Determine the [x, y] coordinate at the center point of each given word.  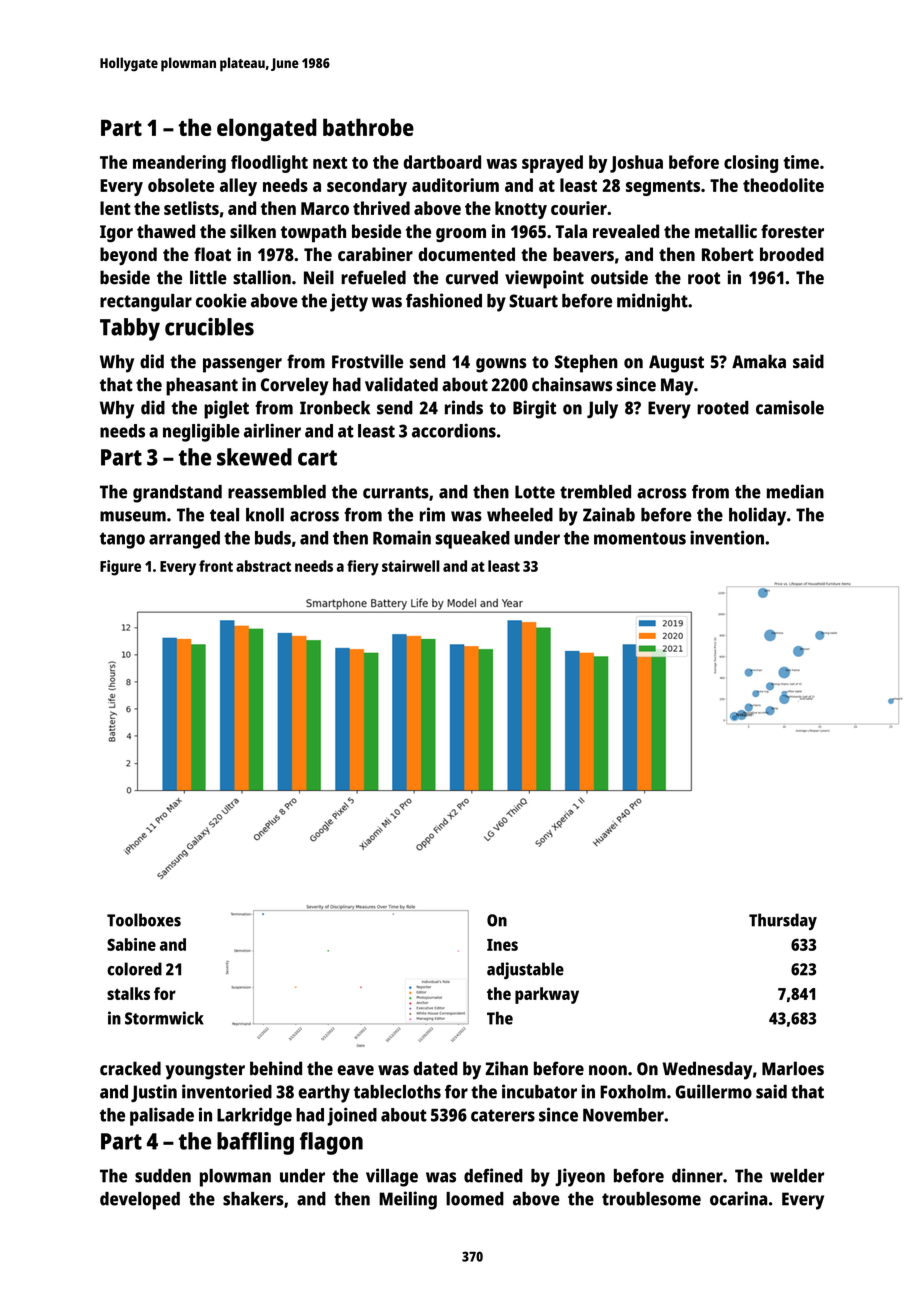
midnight [652, 302]
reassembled [277, 492]
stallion [262, 277]
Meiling [408, 1200]
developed [140, 1201]
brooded [792, 254]
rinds [464, 407]
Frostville [367, 361]
